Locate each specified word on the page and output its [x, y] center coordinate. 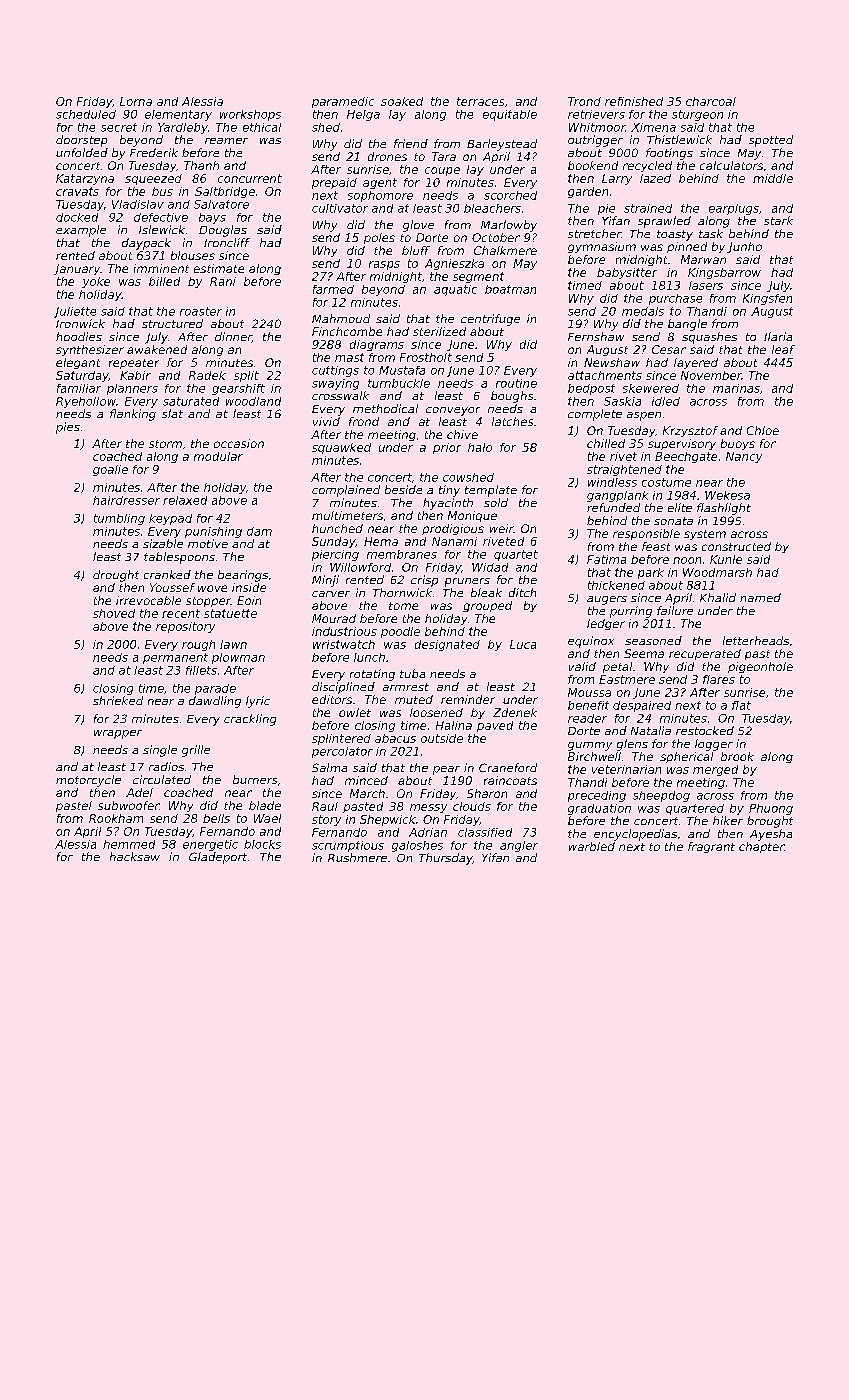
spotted [771, 141]
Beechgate [686, 457]
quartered [695, 809]
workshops [250, 115]
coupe [442, 171]
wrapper [118, 734]
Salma [329, 767]
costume [666, 482]
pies [68, 428]
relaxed [185, 500]
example [81, 231]
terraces [480, 101]
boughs [512, 397]
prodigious [453, 529]
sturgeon [697, 115]
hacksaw [135, 856]
